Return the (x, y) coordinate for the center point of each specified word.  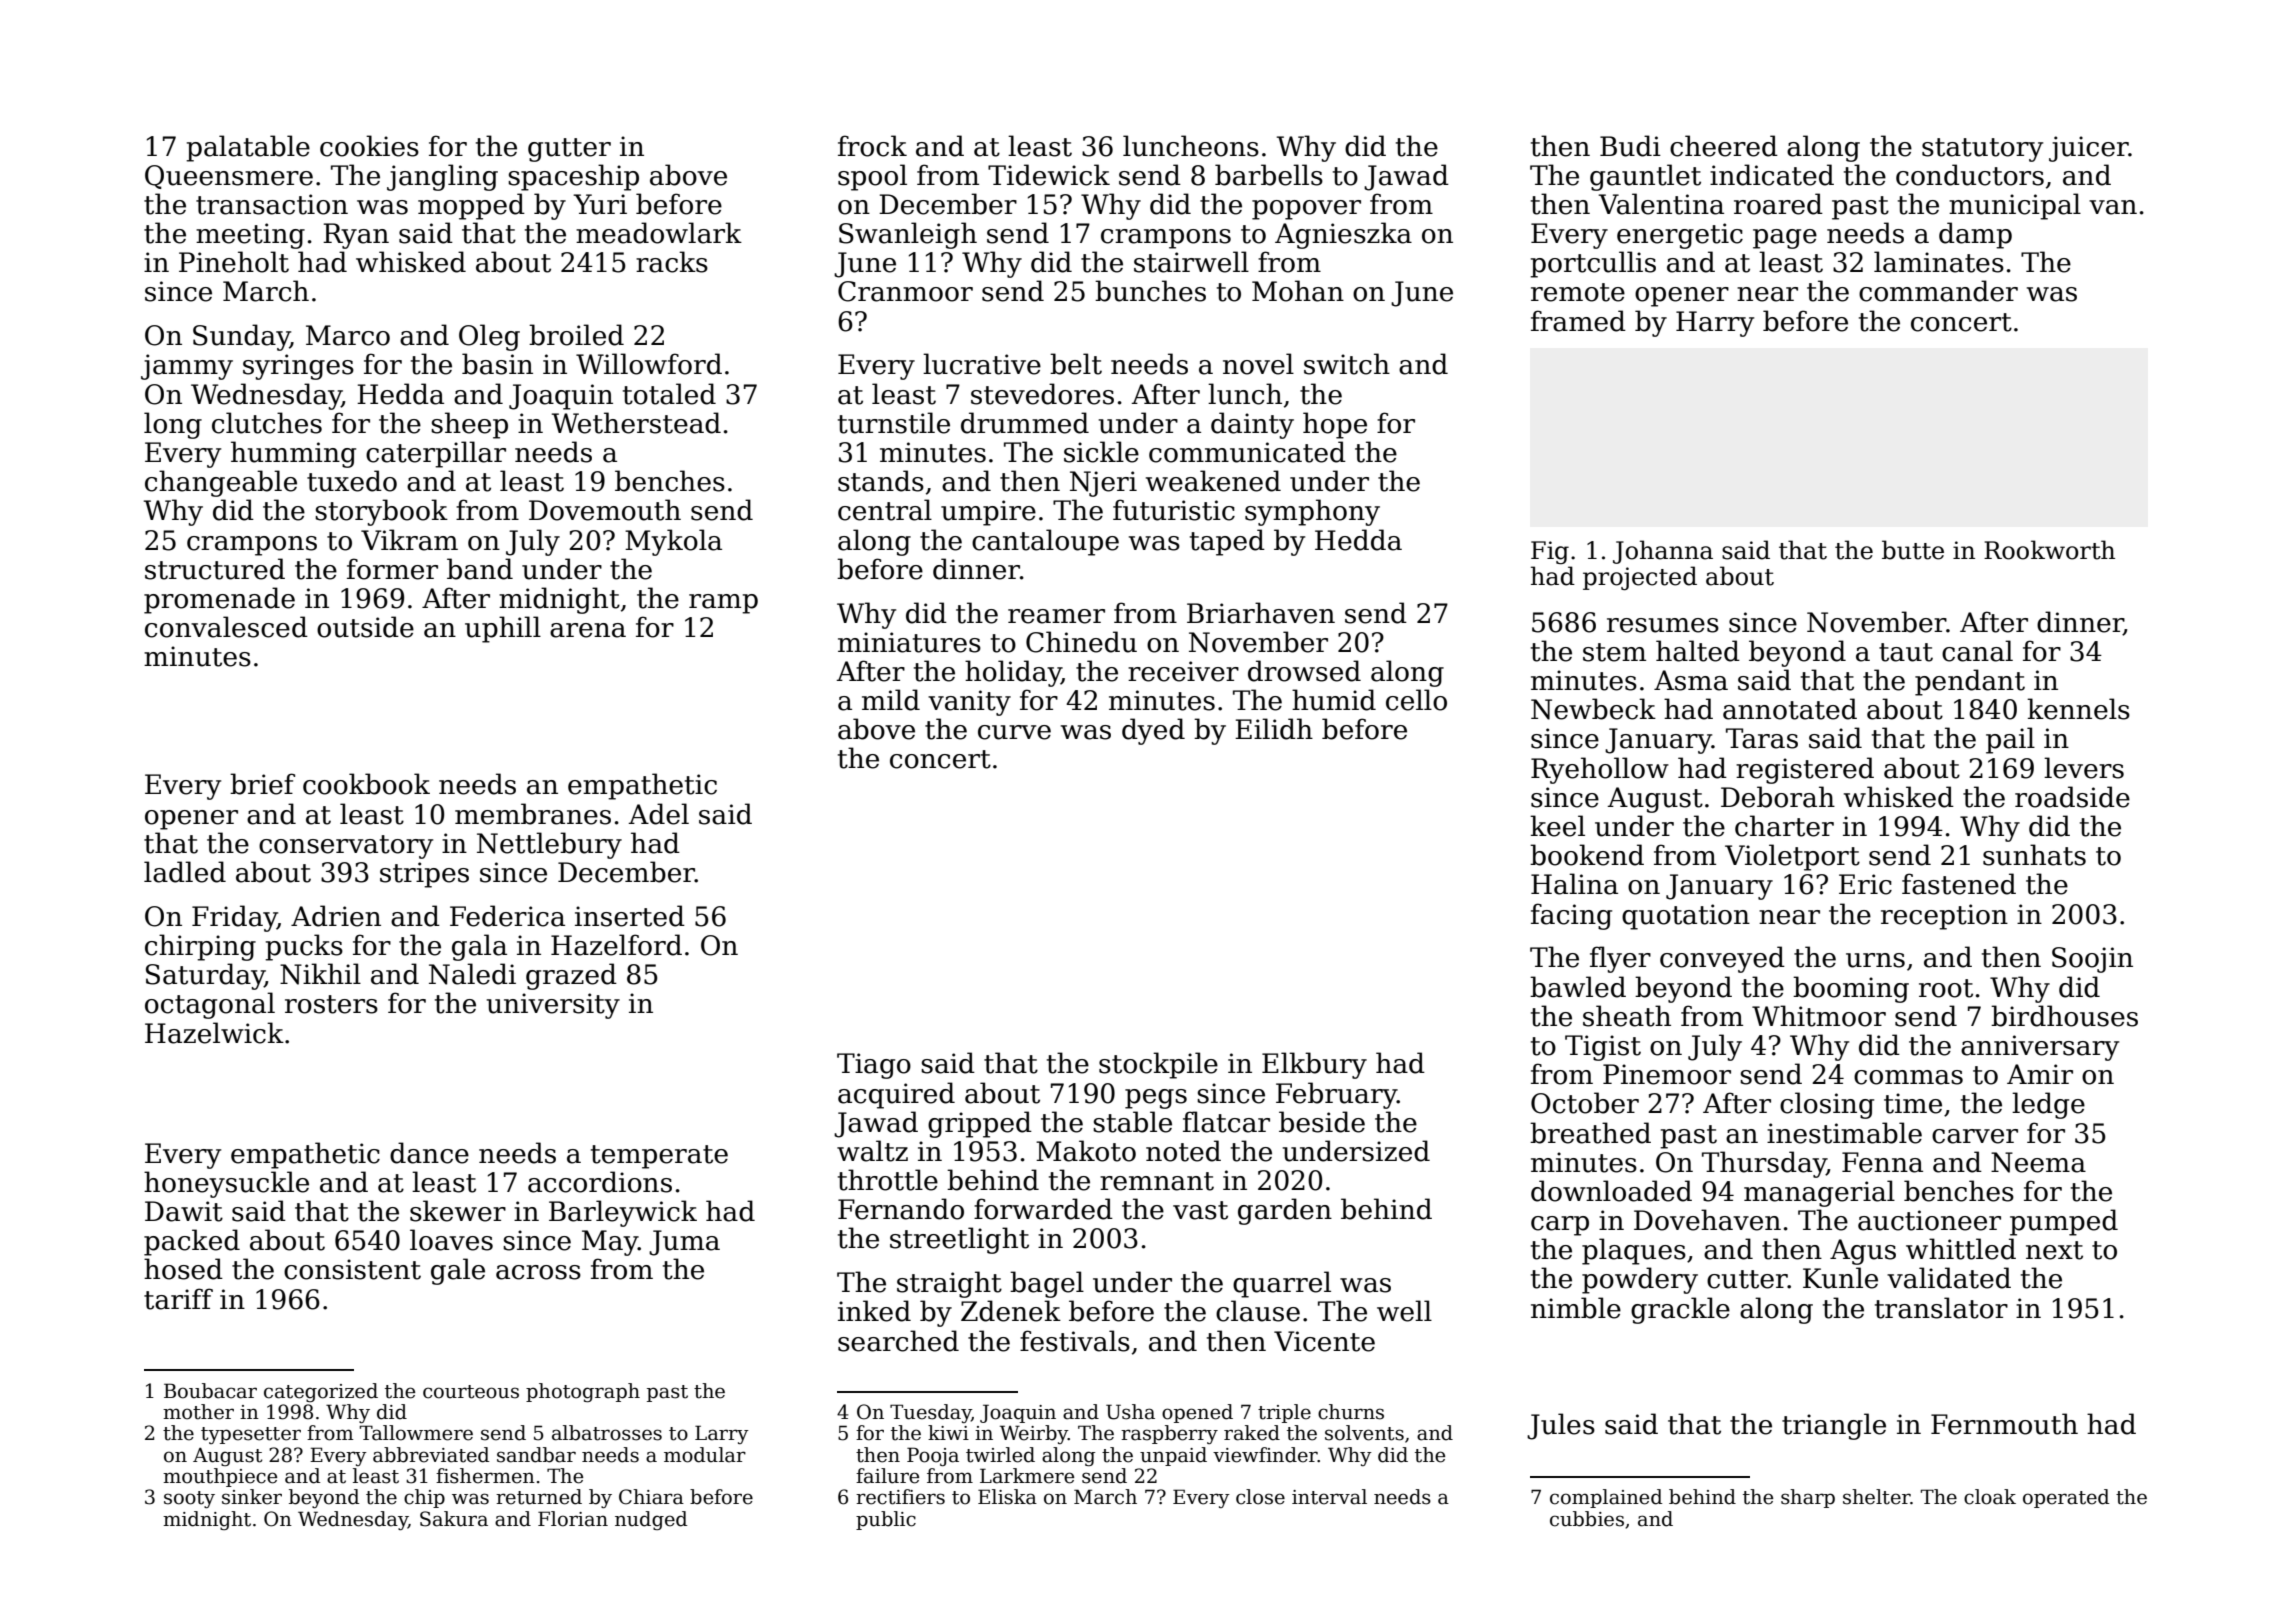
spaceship (573, 177)
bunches (1150, 291)
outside (365, 627)
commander (1938, 291)
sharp (1808, 1498)
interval (1329, 1497)
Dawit (184, 1211)
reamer (1056, 616)
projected (1640, 578)
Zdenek (1011, 1311)
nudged (651, 1520)
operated (2066, 1498)
